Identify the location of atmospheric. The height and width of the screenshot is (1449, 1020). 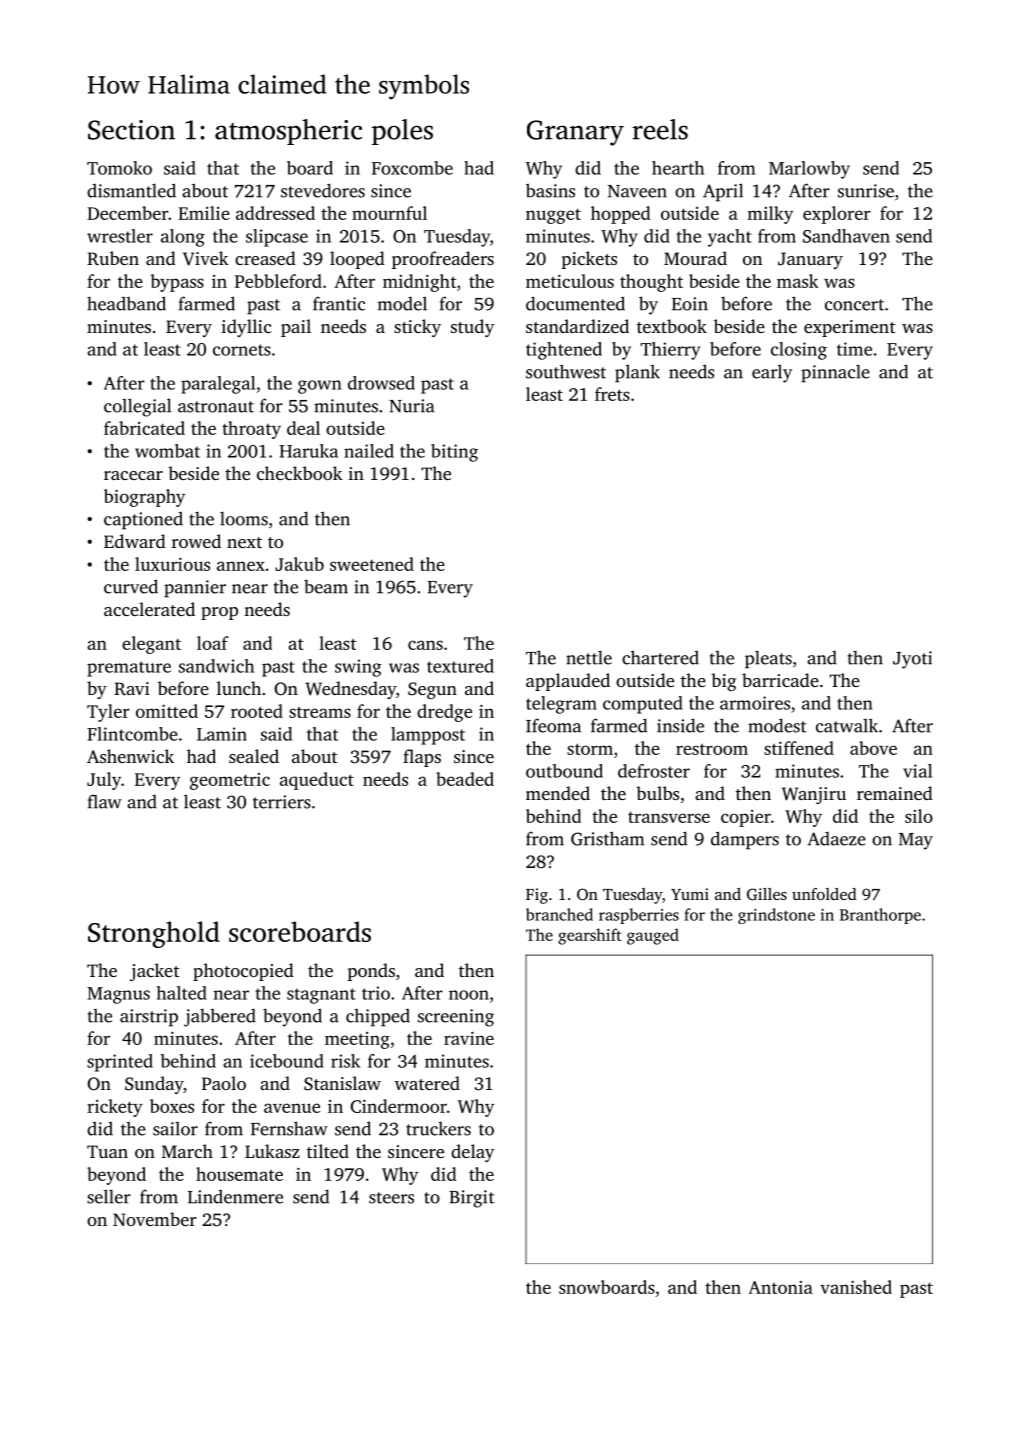
(288, 132).
